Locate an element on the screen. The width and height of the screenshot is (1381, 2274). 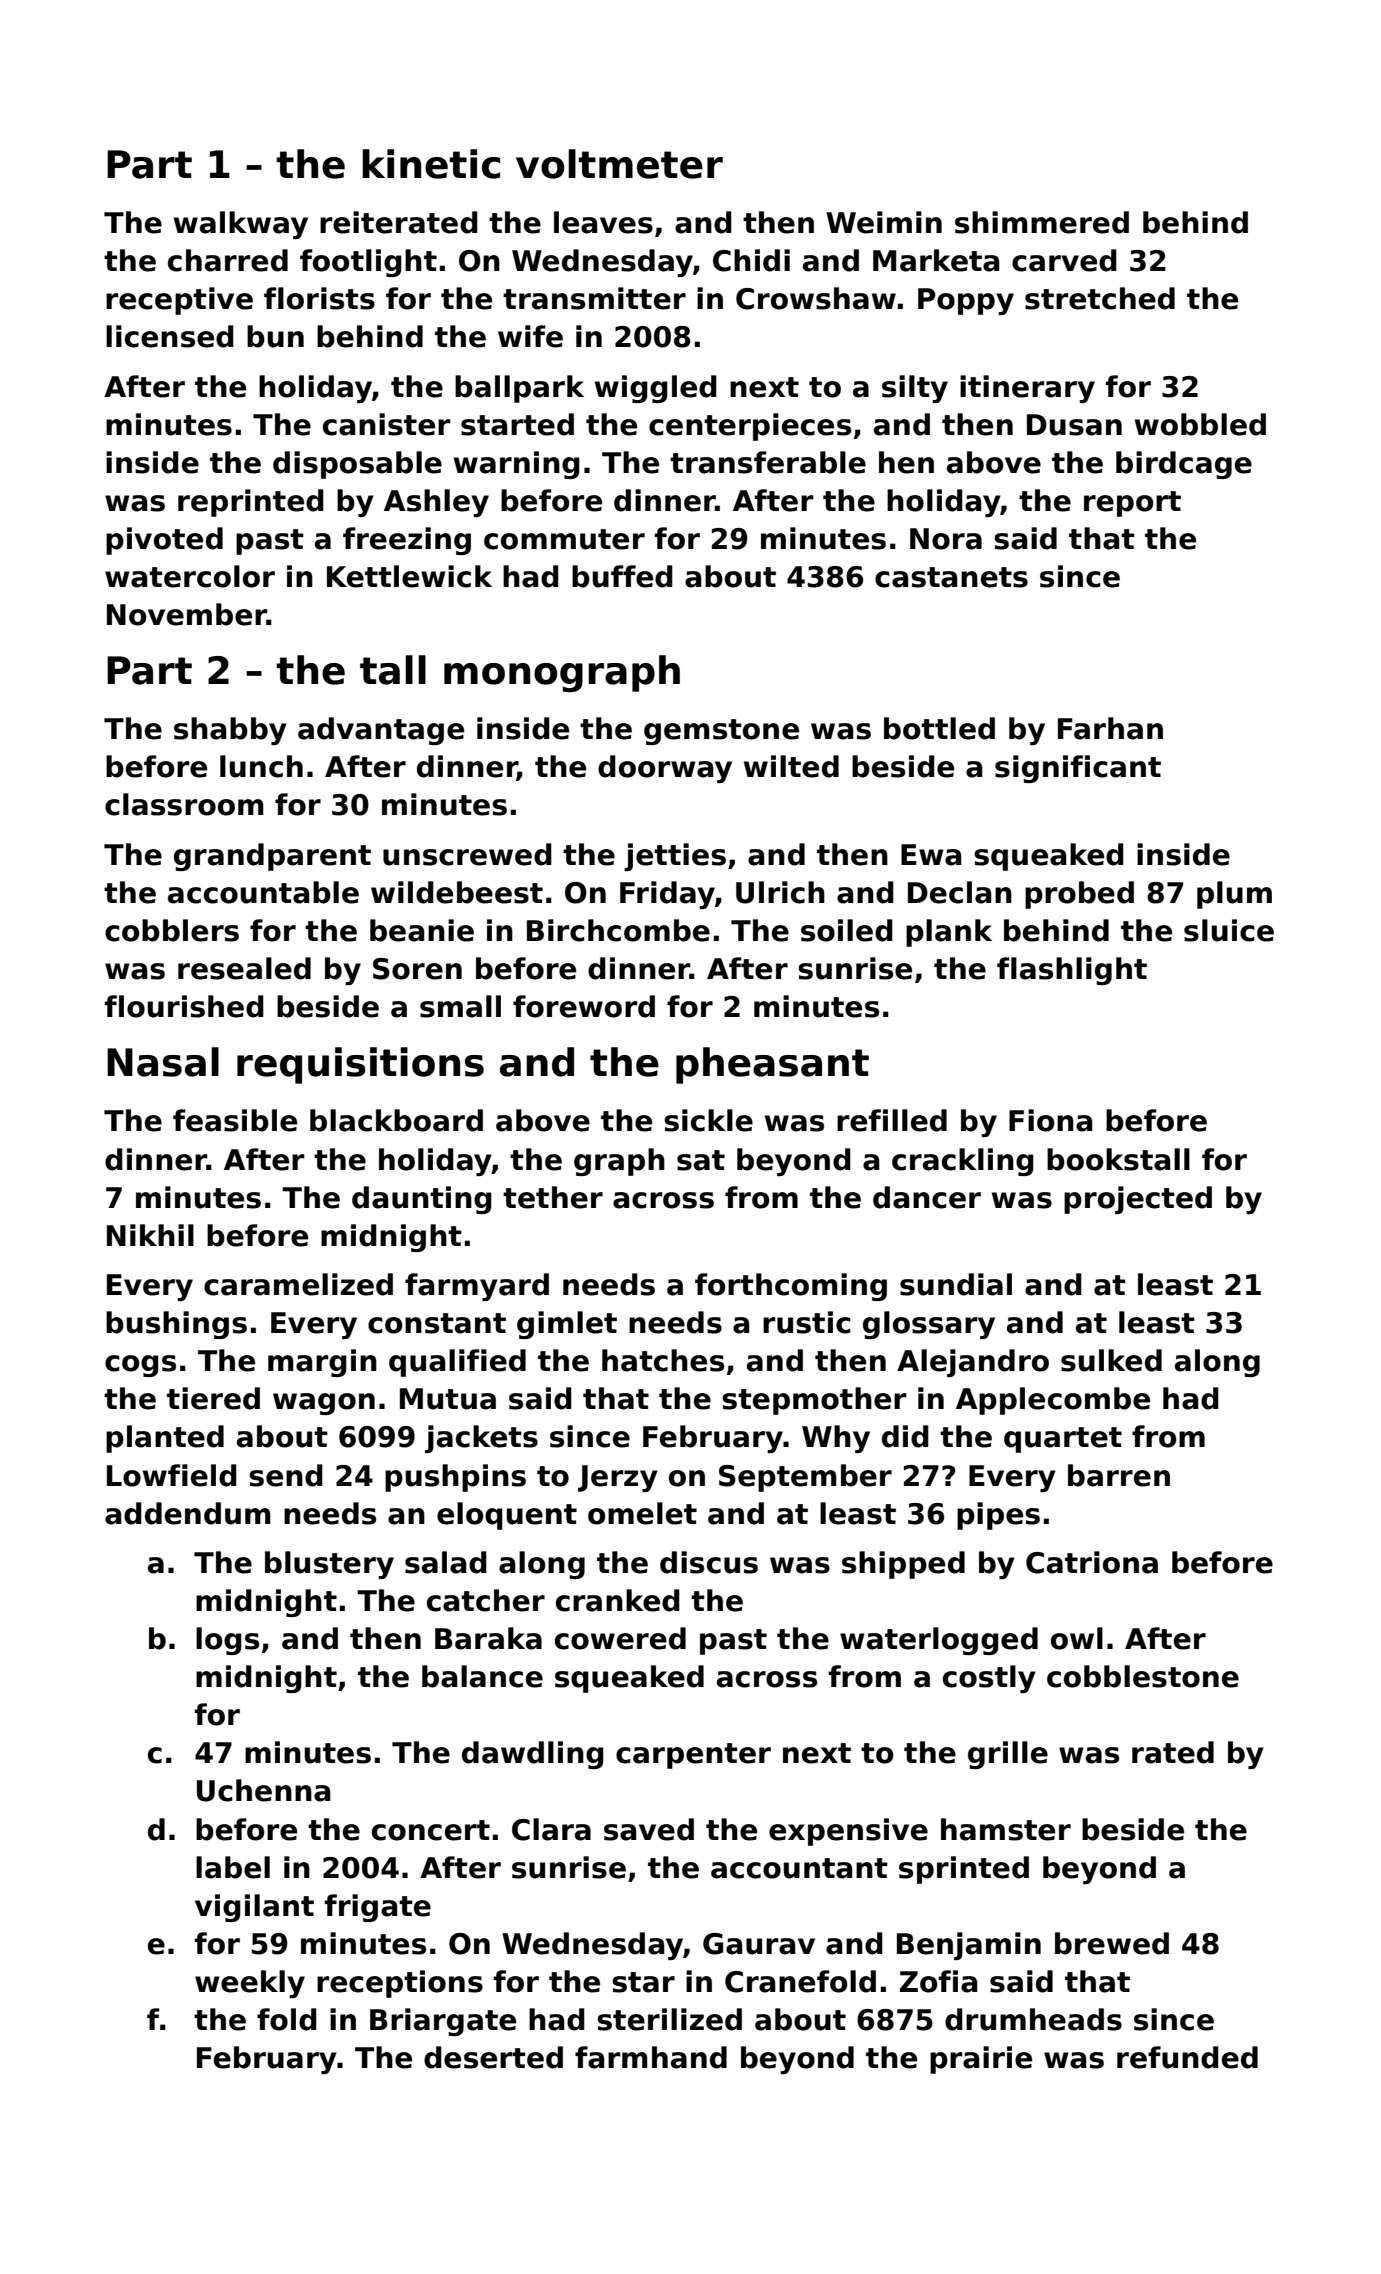
kinetic is located at coordinates (431, 164).
